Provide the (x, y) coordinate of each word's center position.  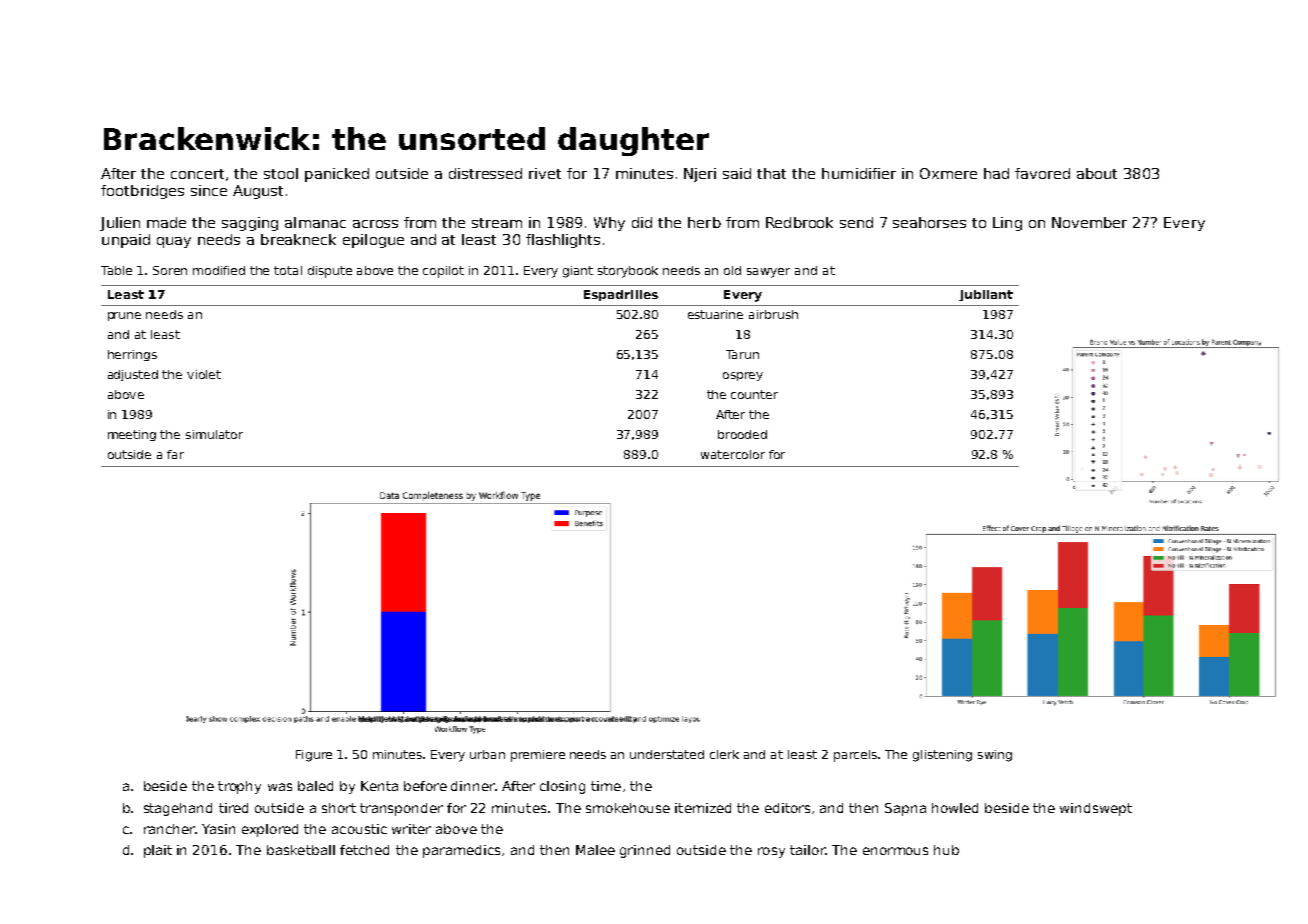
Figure (314, 756)
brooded (742, 434)
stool (281, 173)
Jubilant (986, 295)
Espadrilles (621, 295)
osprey (743, 376)
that (771, 173)
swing (995, 756)
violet (204, 374)
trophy (239, 787)
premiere (538, 756)
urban (487, 754)
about (1097, 173)
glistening (942, 756)
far (175, 454)
